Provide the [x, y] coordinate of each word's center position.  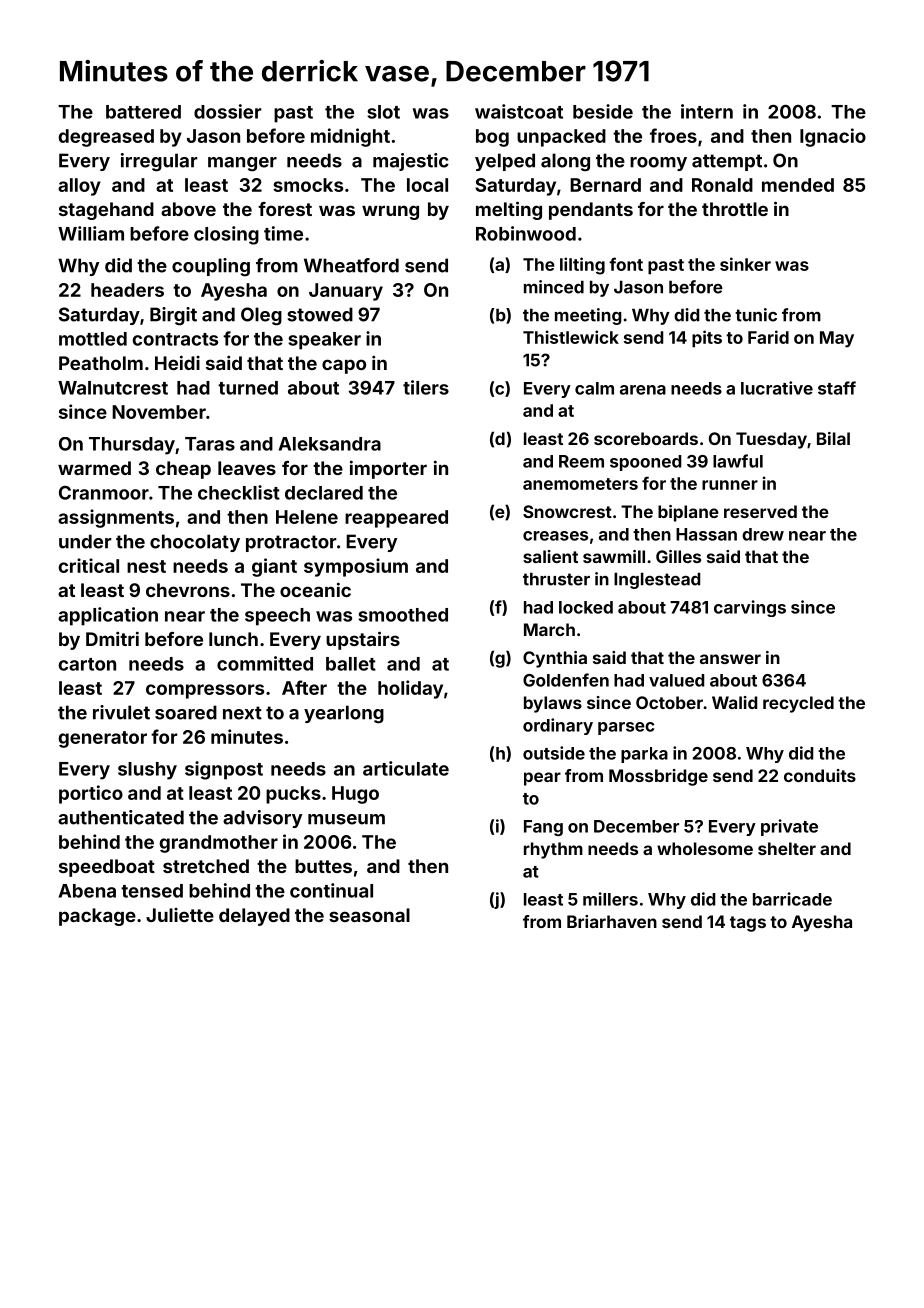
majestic [411, 162]
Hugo [355, 795]
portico [91, 794]
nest [146, 566]
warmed [94, 468]
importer [388, 469]
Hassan [706, 534]
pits [707, 339]
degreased [106, 138]
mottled [93, 339]
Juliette [180, 915]
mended [798, 185]
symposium [356, 567]
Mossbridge [658, 777]
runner [730, 485]
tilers [426, 387]
